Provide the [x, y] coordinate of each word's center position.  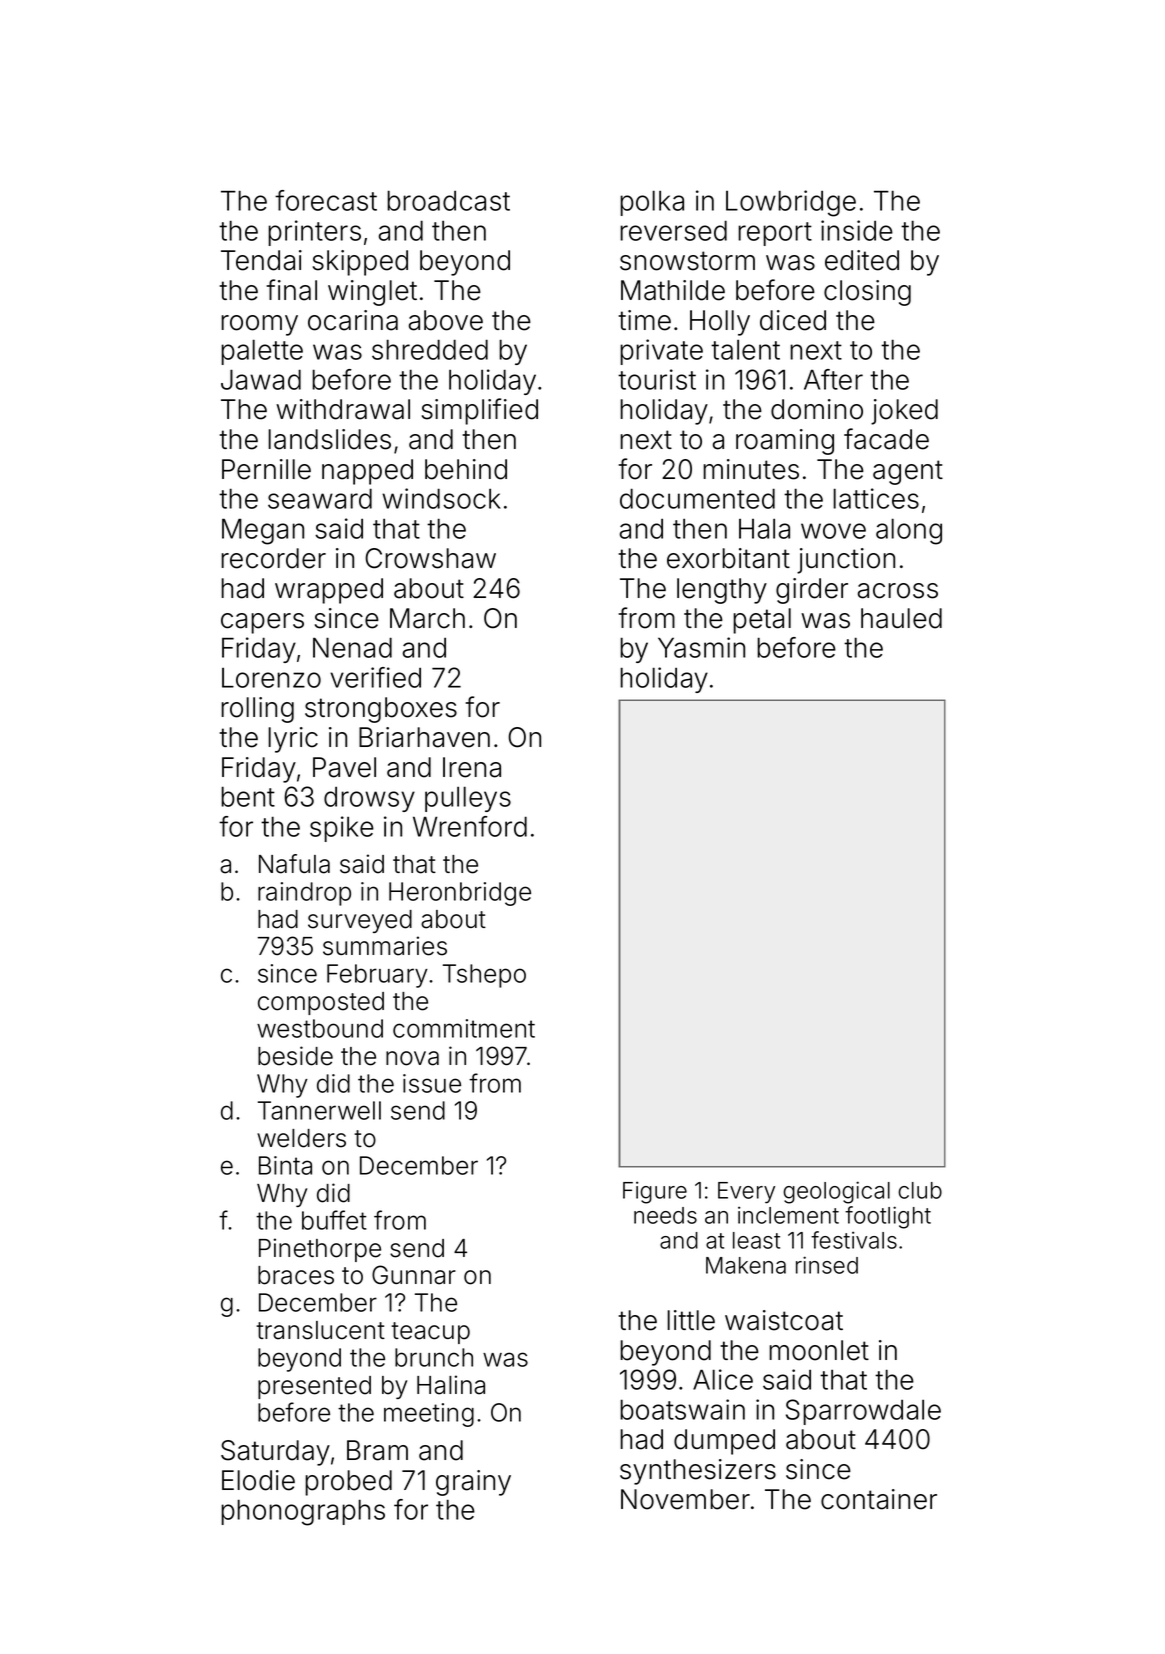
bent [248, 796]
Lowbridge [791, 203]
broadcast [448, 200]
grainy [473, 1483]
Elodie [258, 1480]
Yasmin [701, 647]
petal [762, 621]
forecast [326, 200]
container [879, 1499]
